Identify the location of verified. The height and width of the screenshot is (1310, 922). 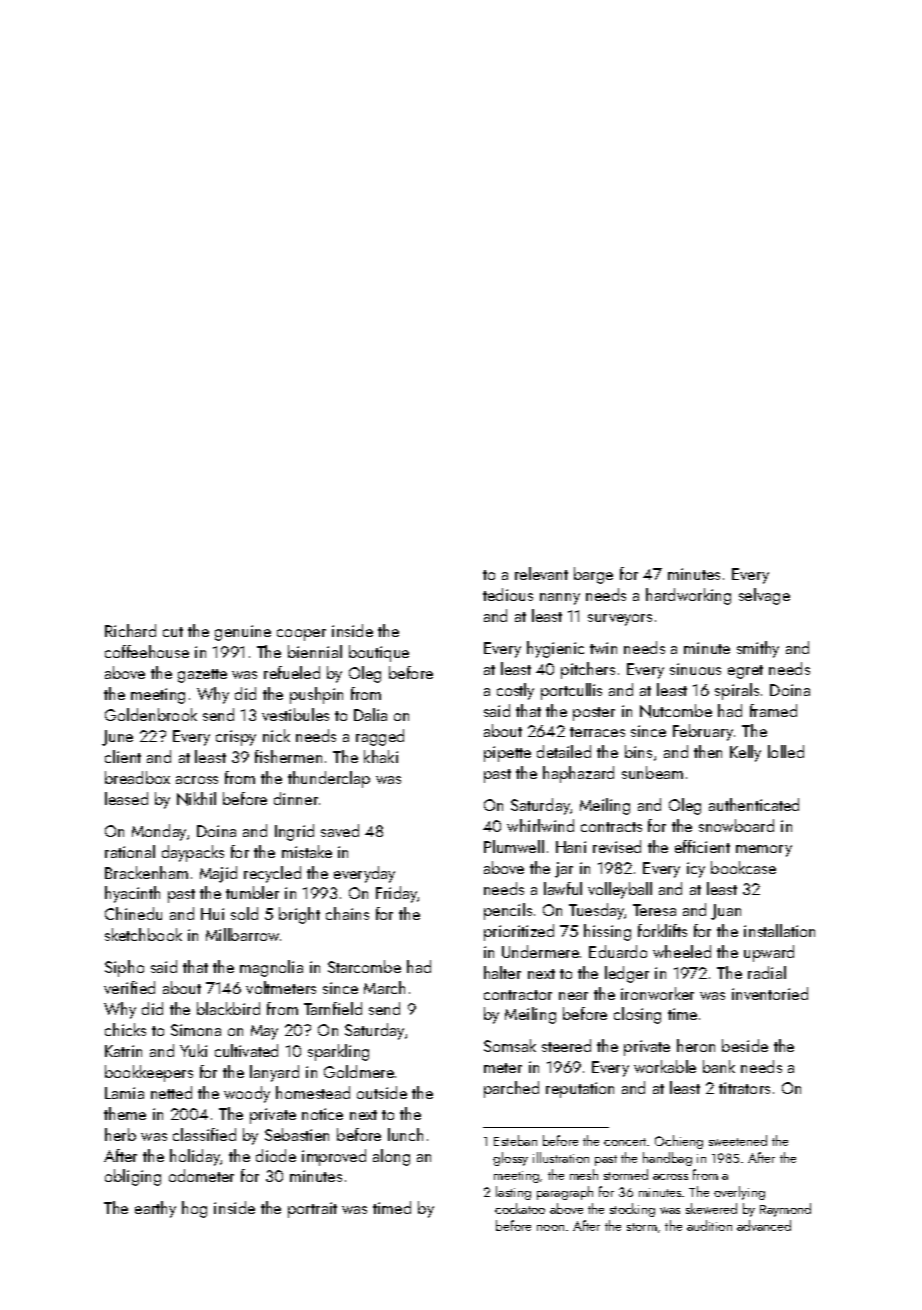
(129, 987).
